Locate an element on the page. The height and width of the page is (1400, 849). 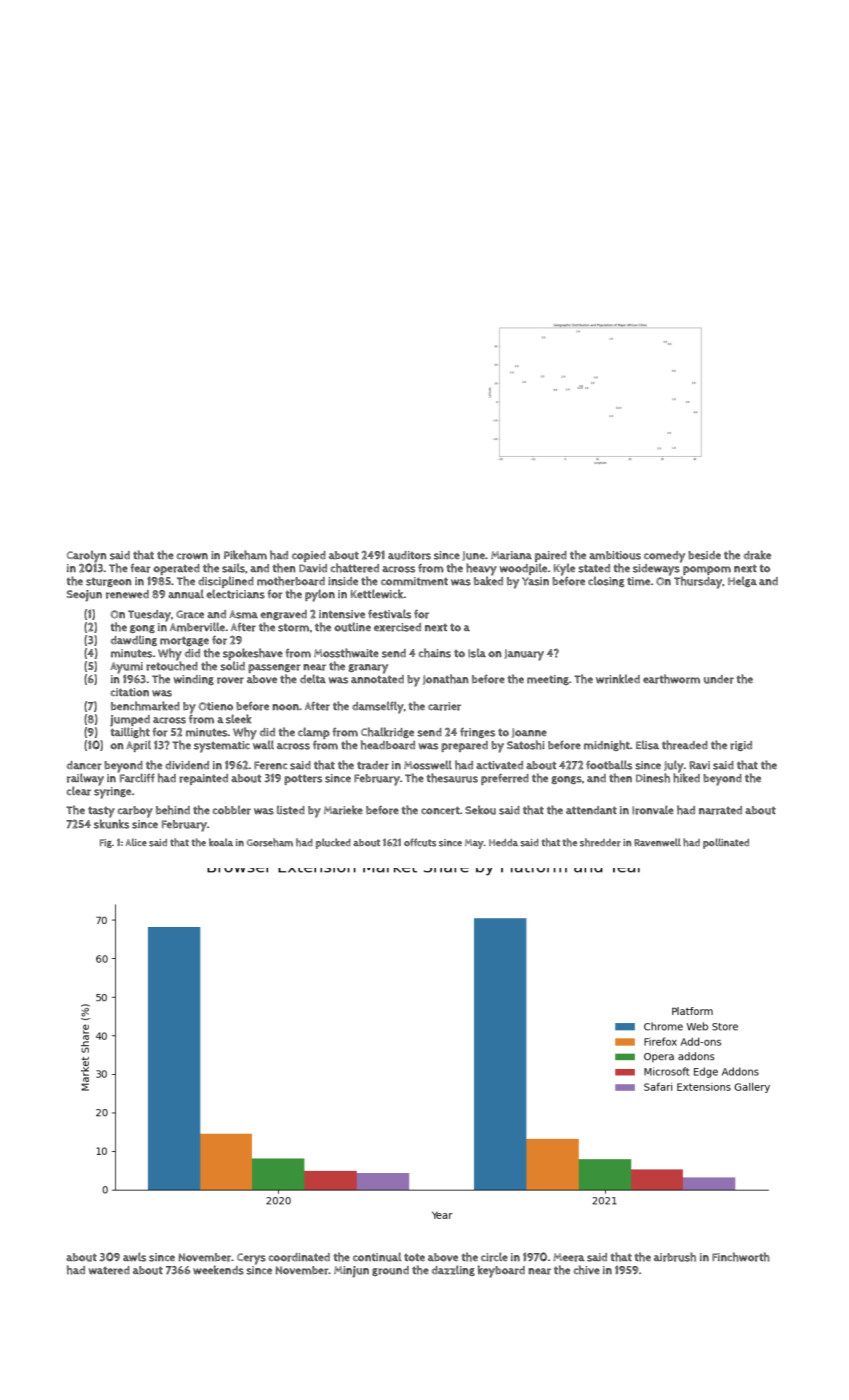
trader is located at coordinates (373, 765).
